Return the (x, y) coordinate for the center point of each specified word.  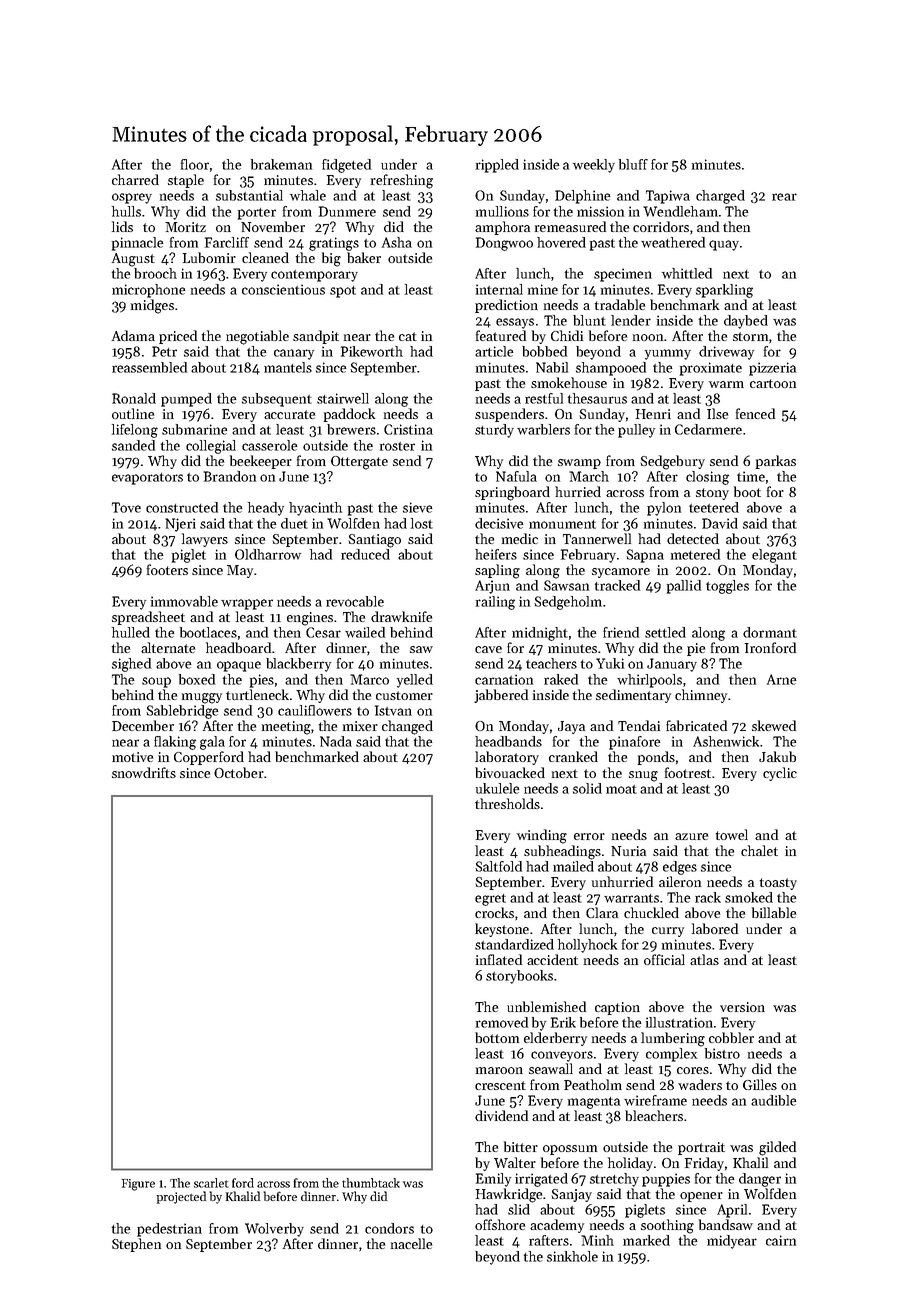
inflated (499, 959)
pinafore (634, 743)
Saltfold (498, 866)
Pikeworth (372, 351)
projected (181, 1197)
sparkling (724, 291)
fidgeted (346, 166)
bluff (633, 164)
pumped (186, 400)
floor (195, 164)
